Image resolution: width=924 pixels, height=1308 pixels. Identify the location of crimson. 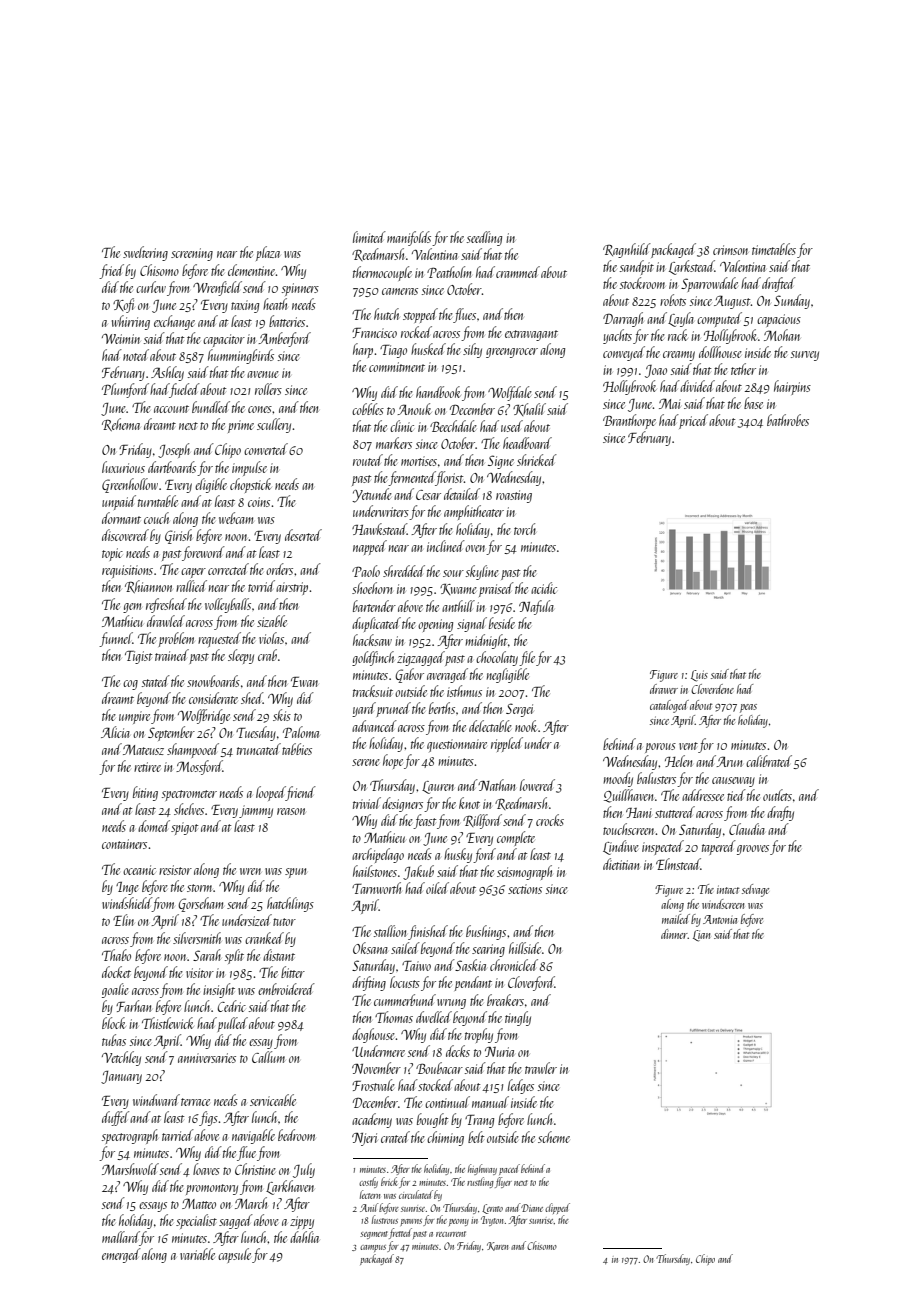
(730, 250).
